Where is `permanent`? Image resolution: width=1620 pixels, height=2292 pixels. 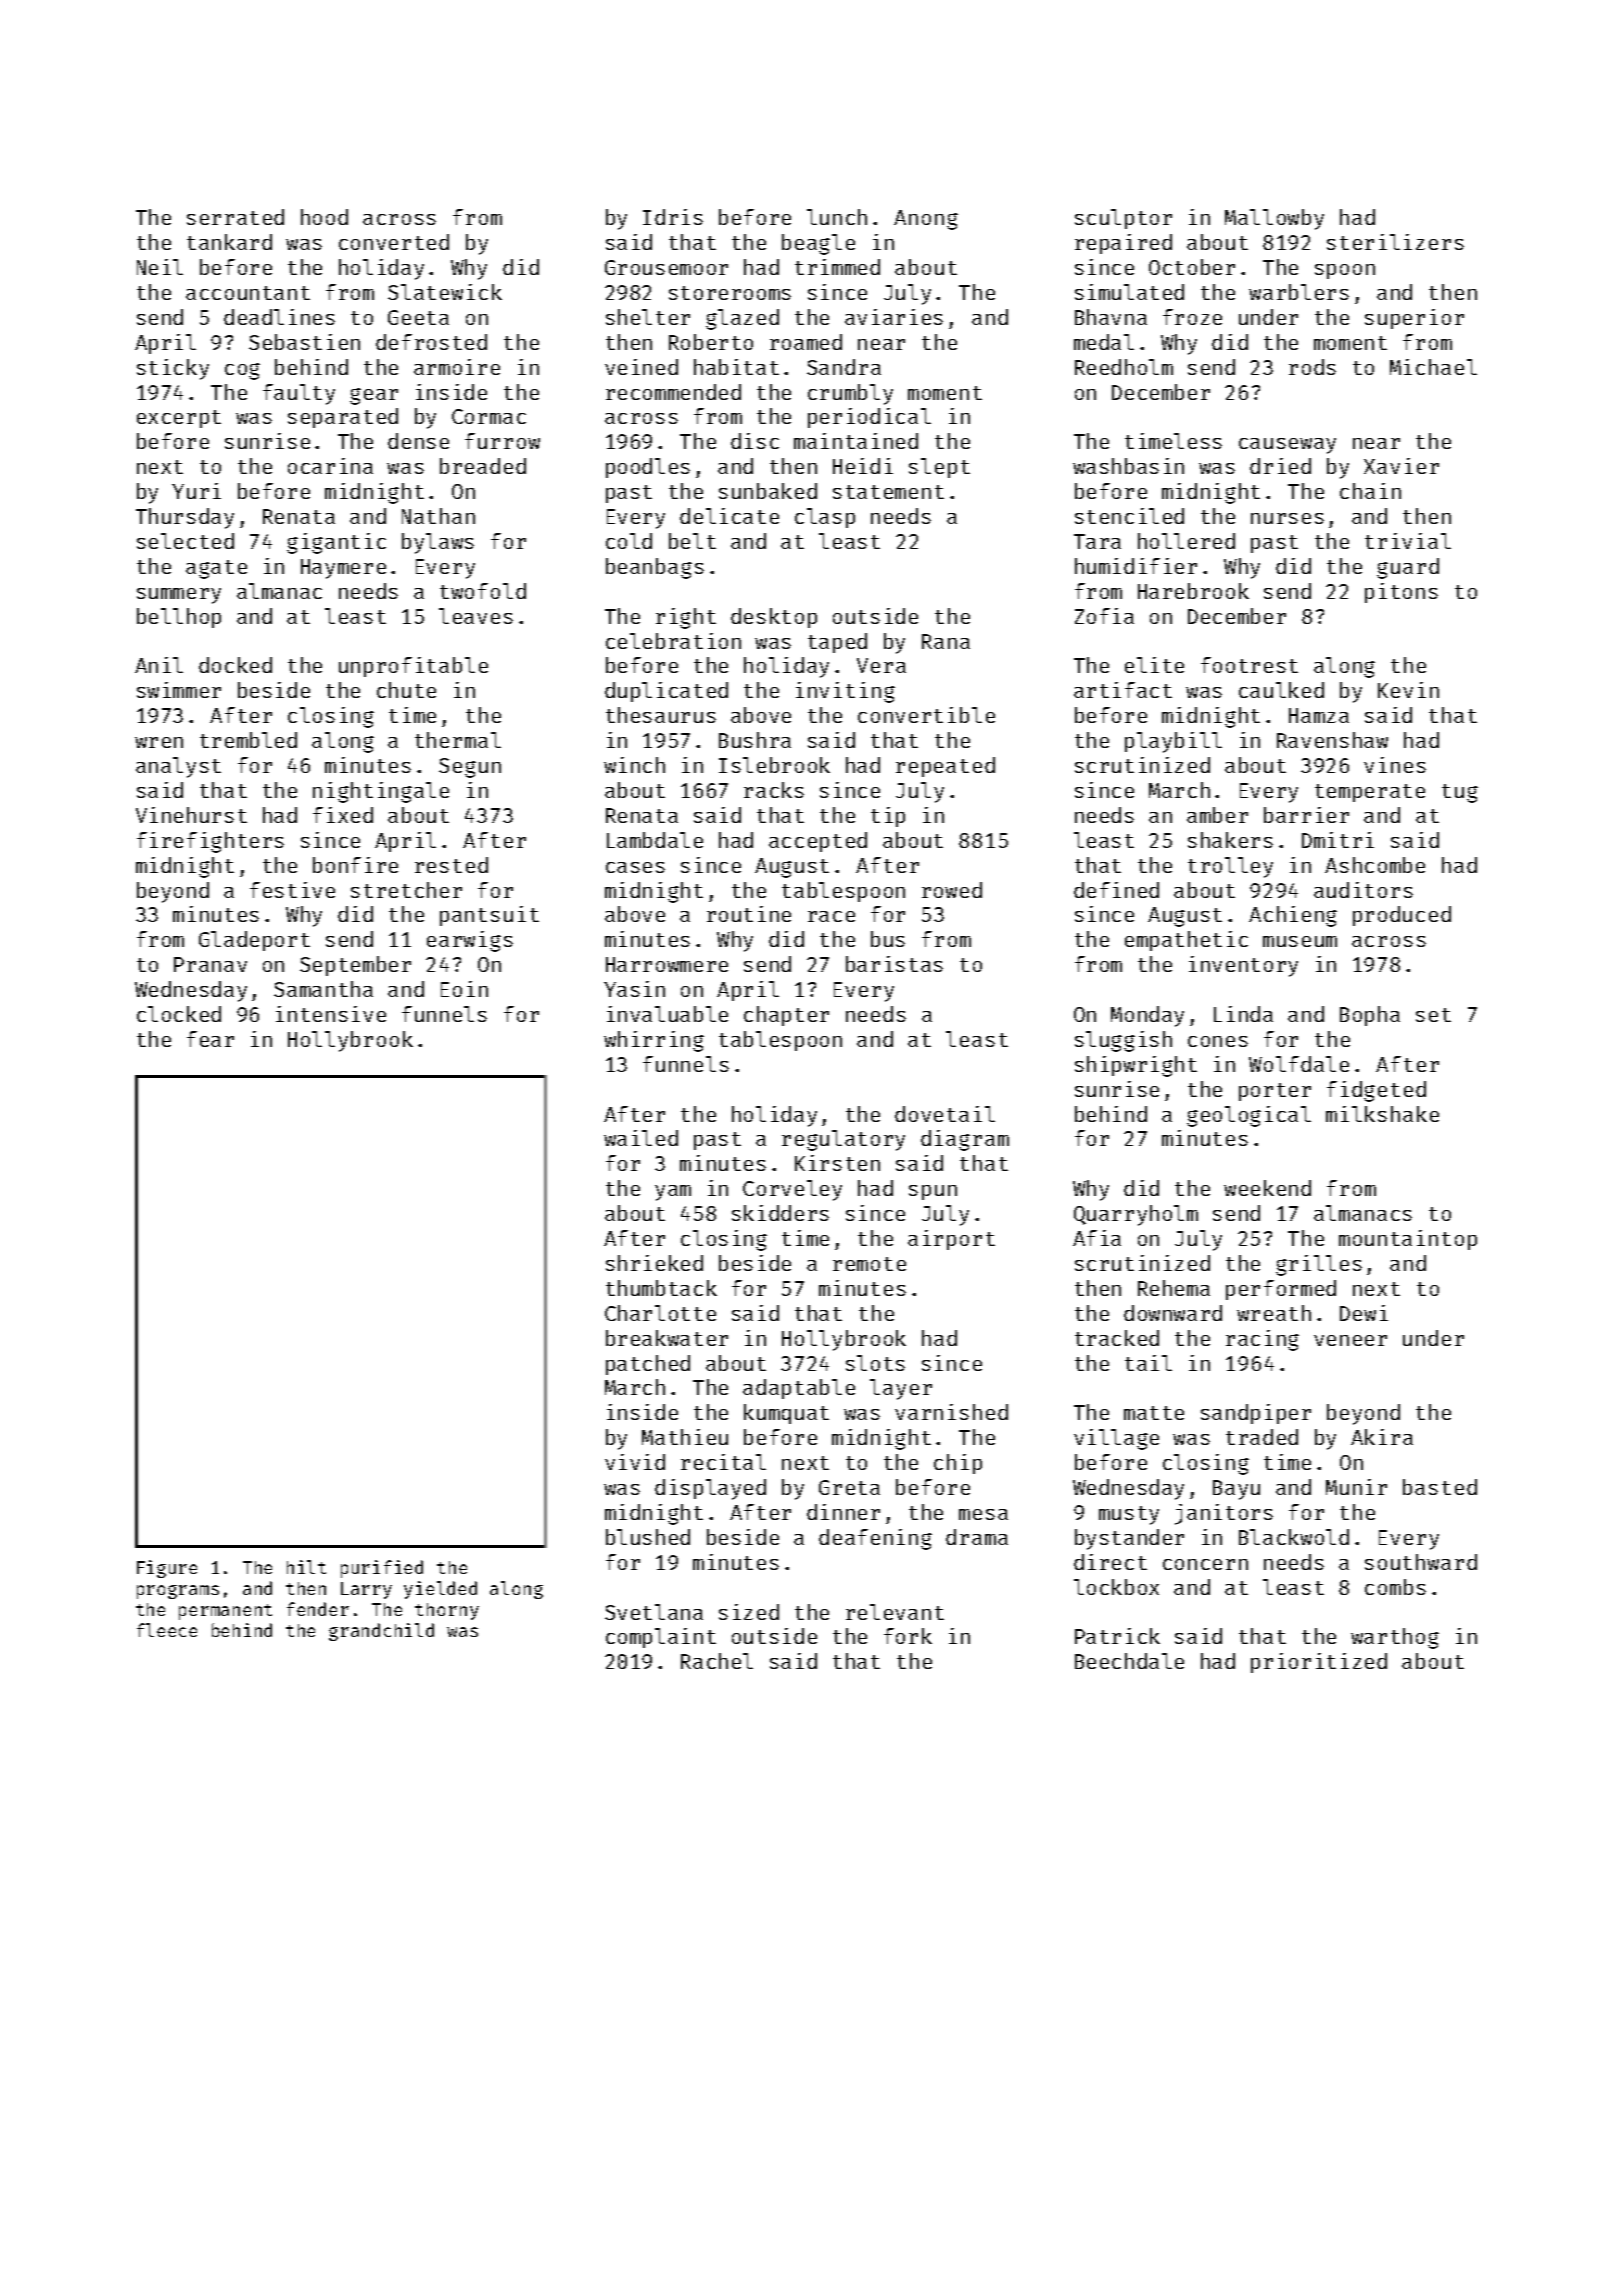 permanent is located at coordinates (225, 1612).
